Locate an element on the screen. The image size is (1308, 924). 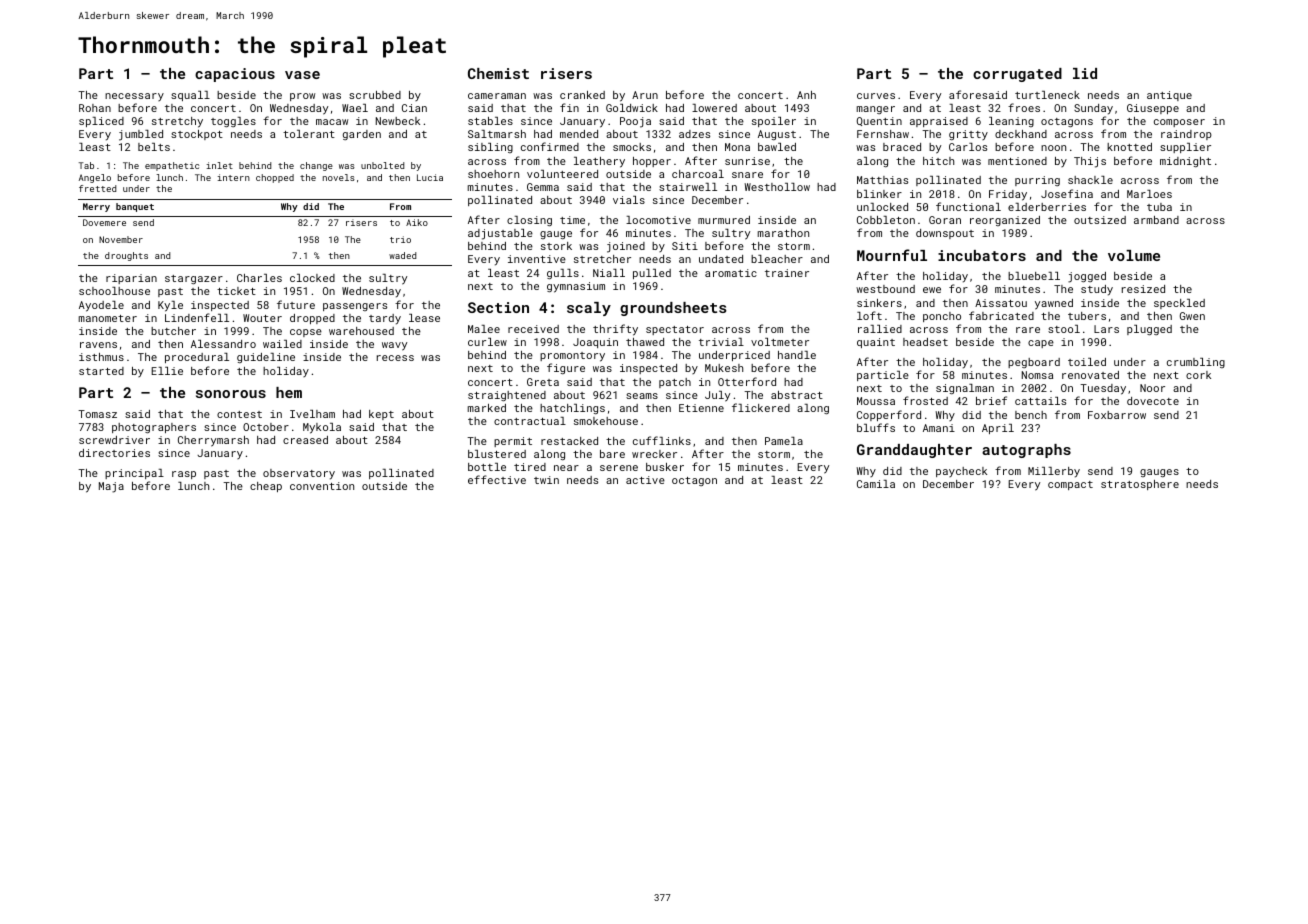
sonorous is located at coordinates (231, 394).
